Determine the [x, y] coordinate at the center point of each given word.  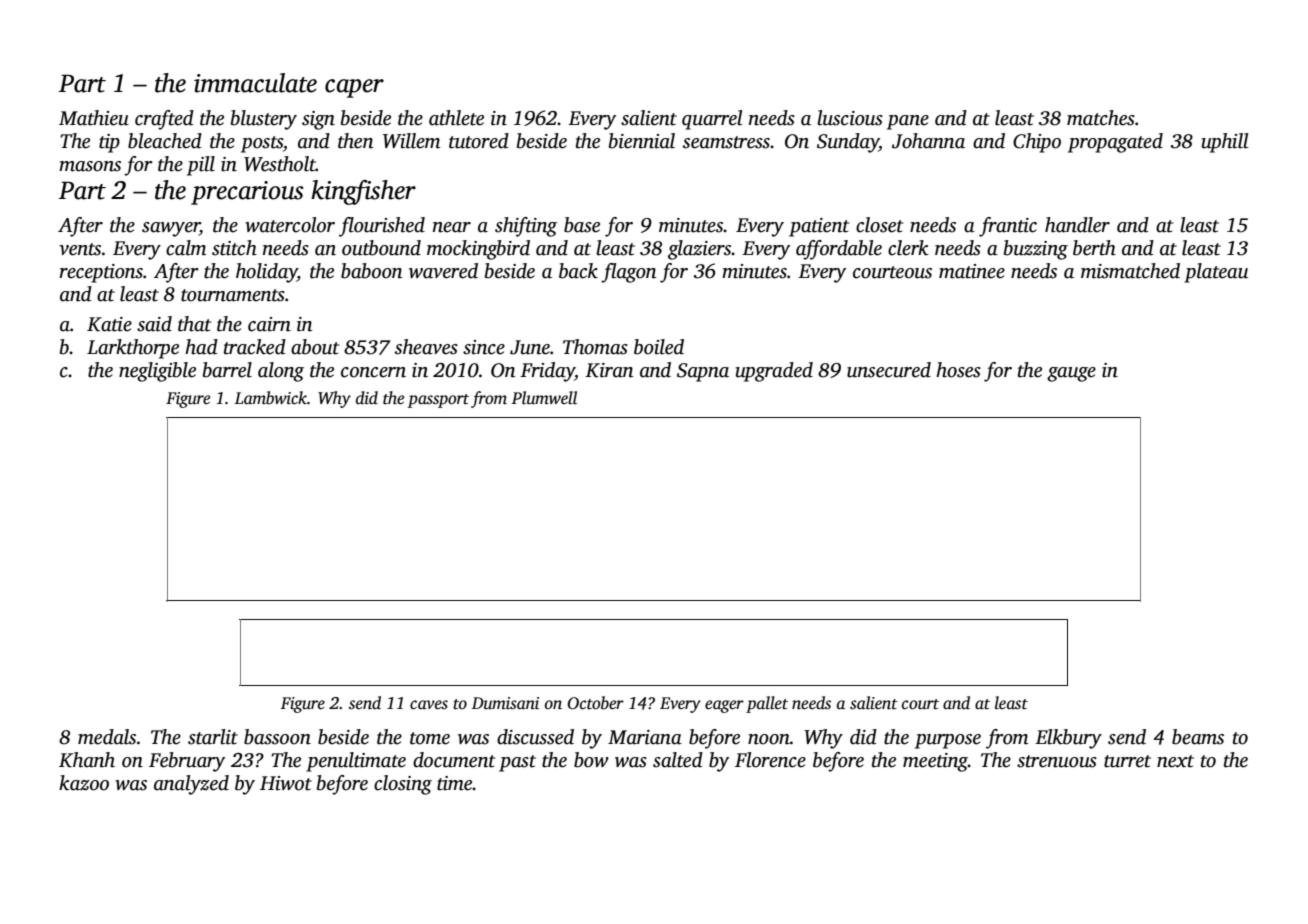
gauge [1071, 374]
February [187, 762]
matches [1101, 118]
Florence [770, 760]
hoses [958, 370]
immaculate [255, 83]
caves [429, 705]
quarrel [712, 120]
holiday [267, 273]
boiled [659, 347]
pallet [767, 704]
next [1175, 761]
